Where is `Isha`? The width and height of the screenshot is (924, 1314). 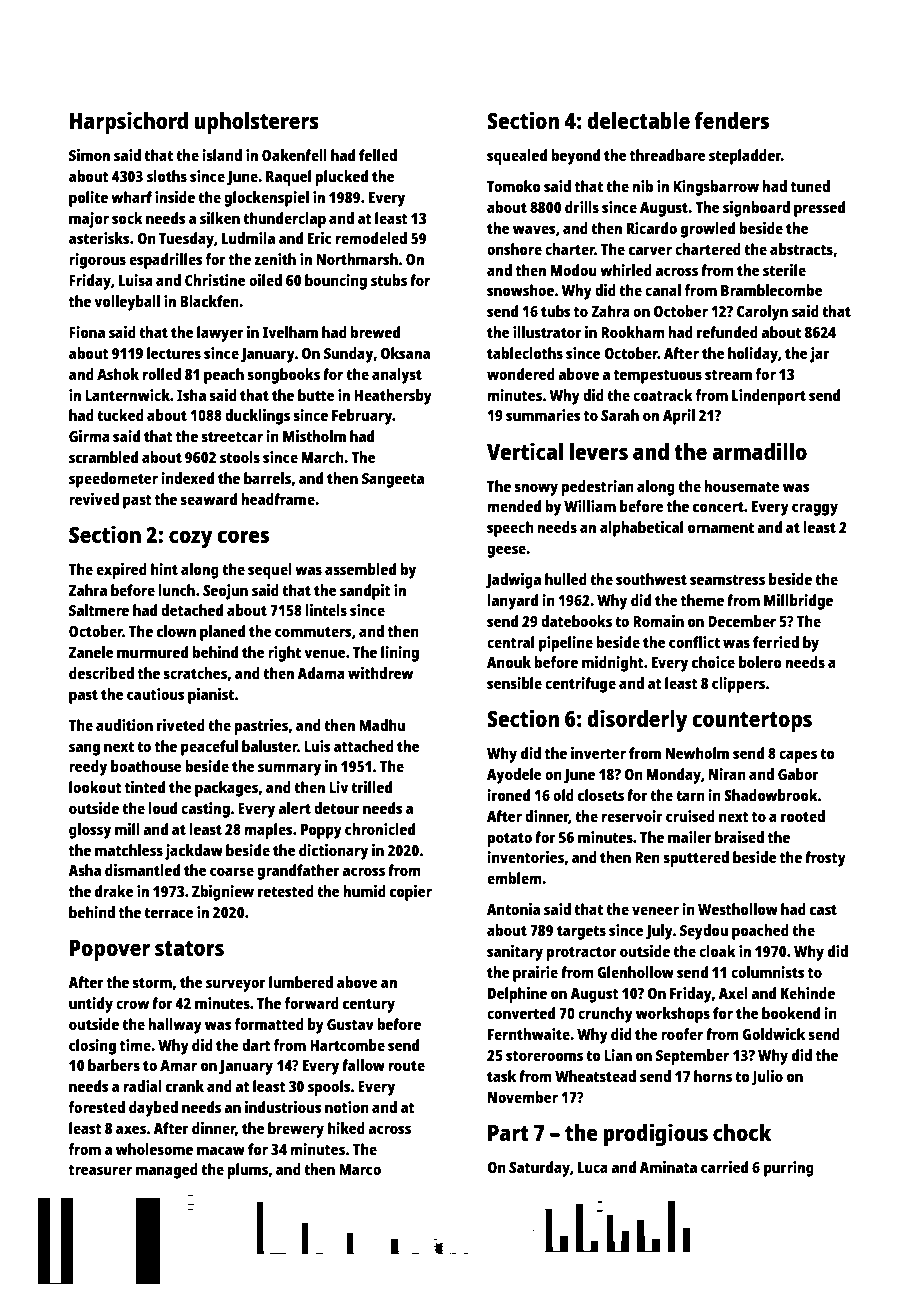
Isha is located at coordinates (191, 395).
